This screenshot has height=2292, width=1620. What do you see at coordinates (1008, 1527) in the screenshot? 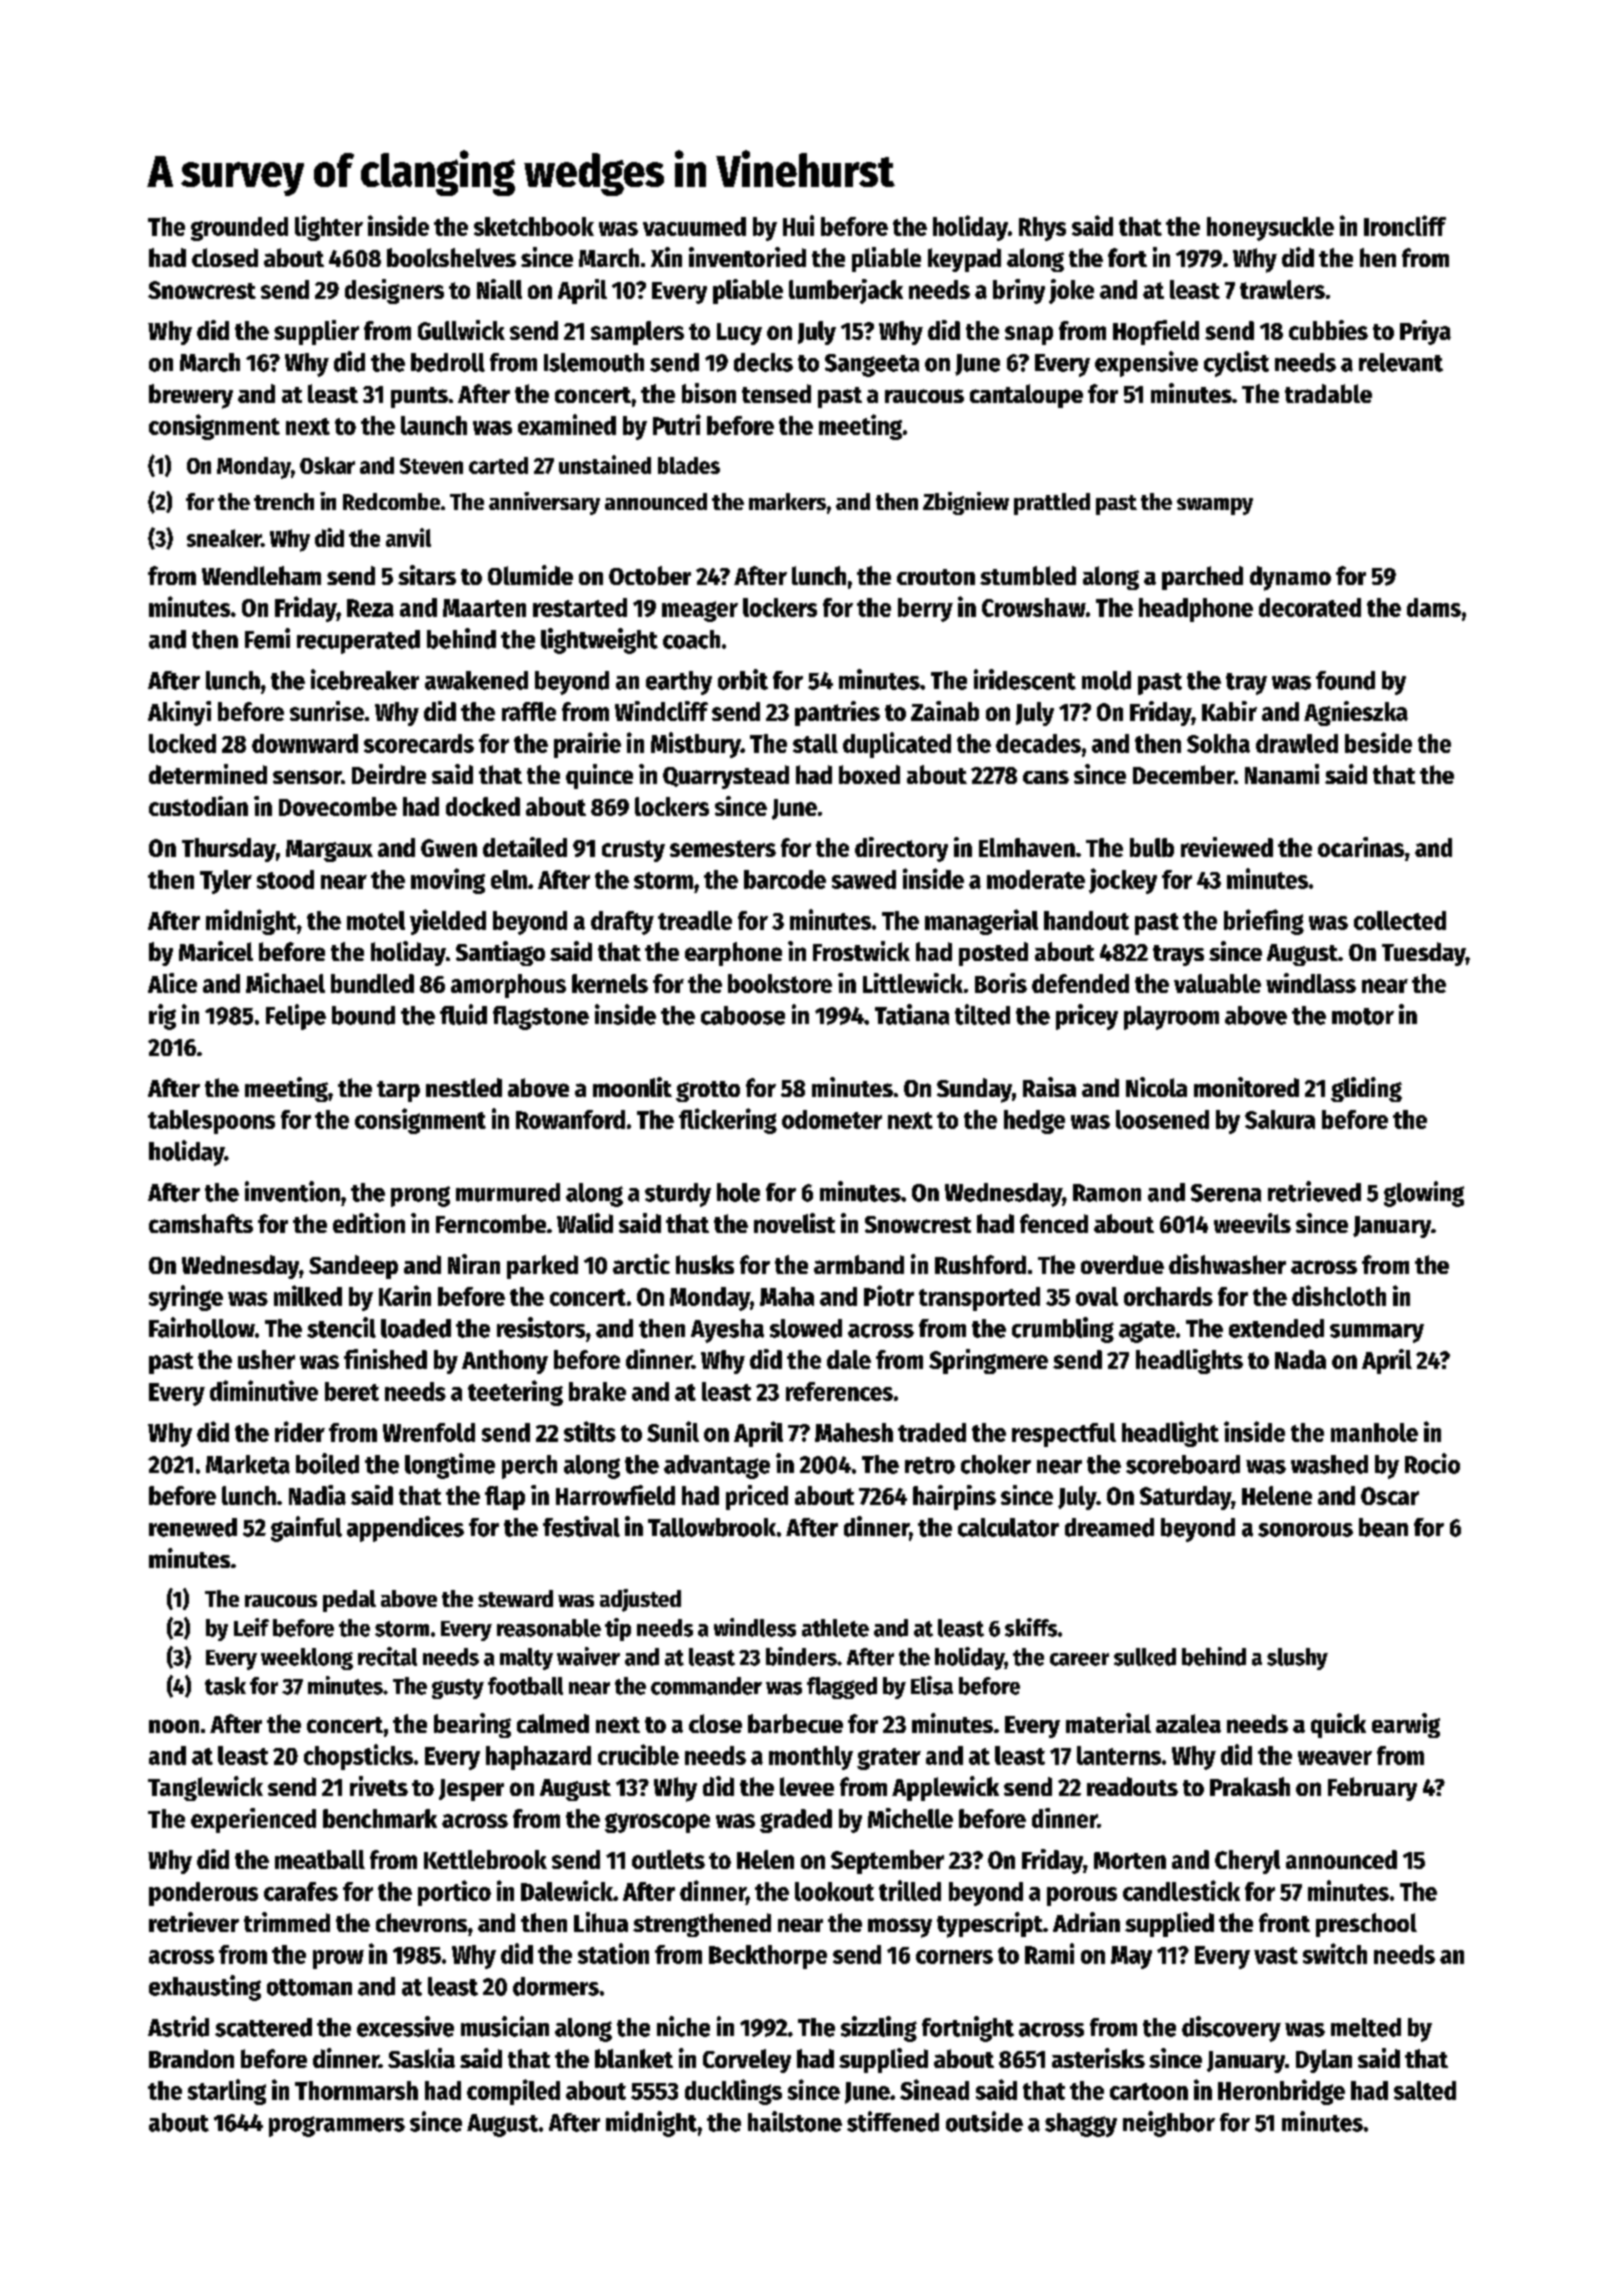
I see `calculator` at bounding box center [1008, 1527].
